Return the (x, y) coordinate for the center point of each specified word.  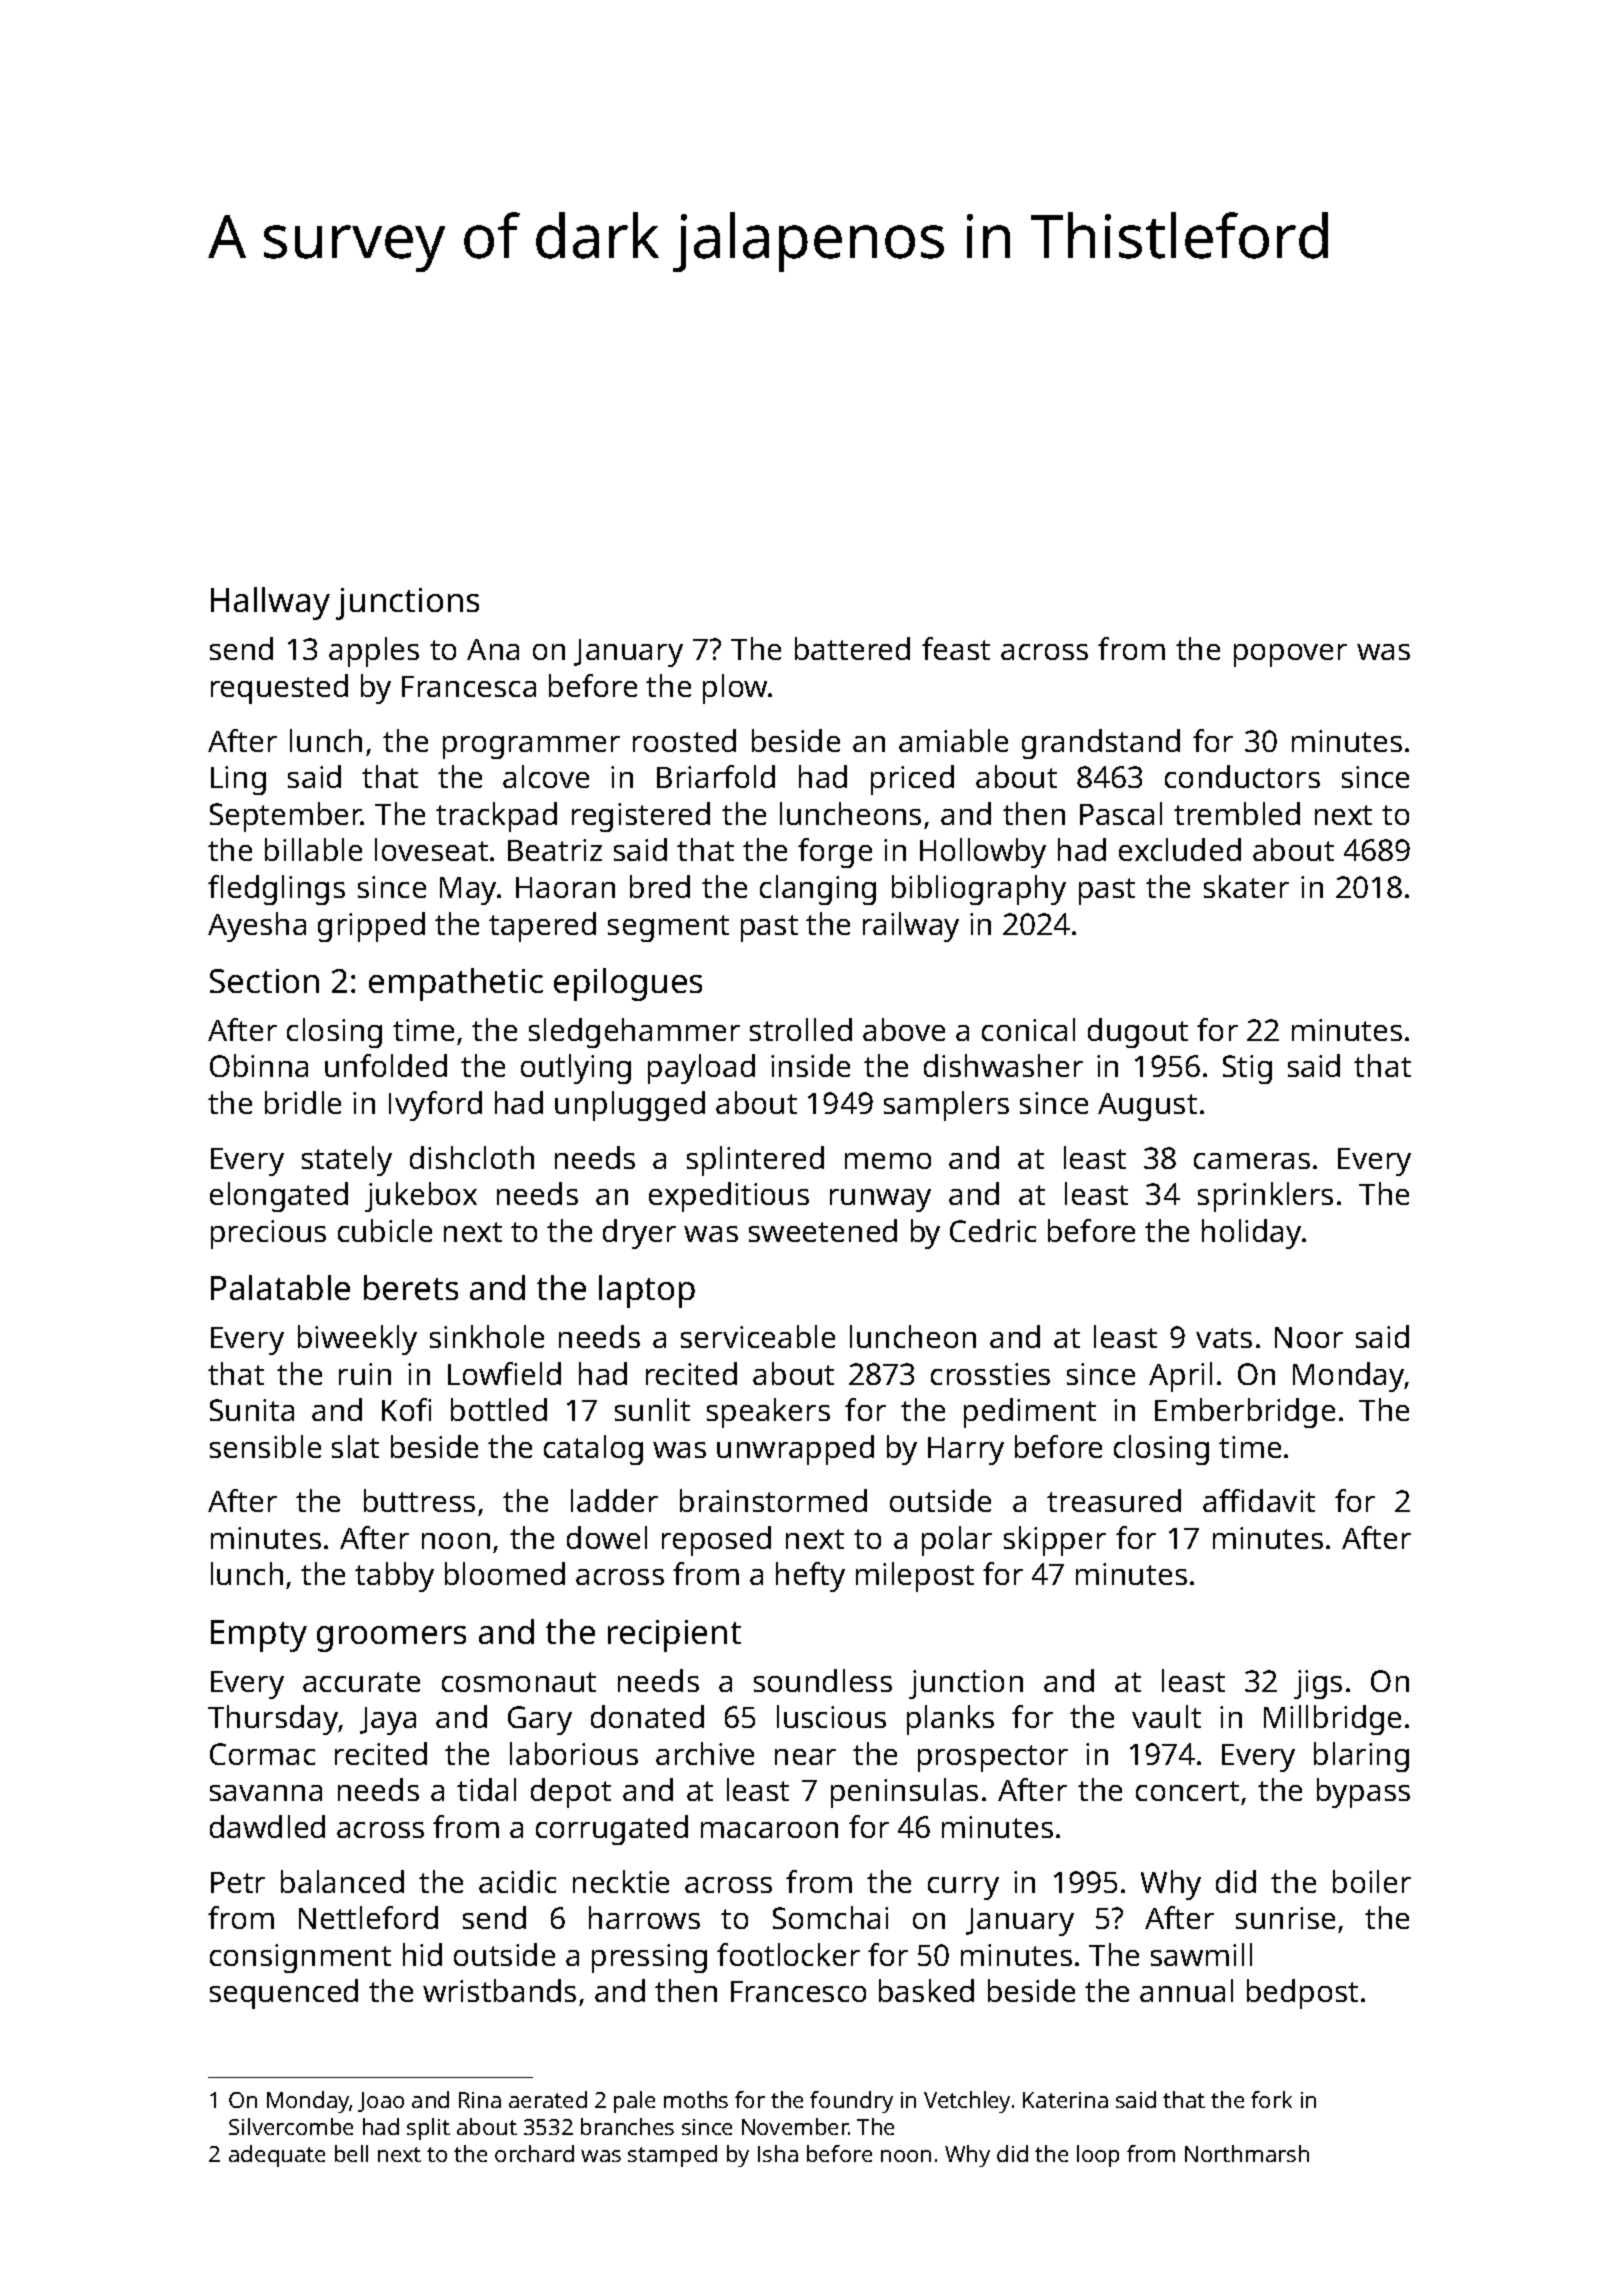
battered (852, 648)
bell (351, 2153)
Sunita (252, 1410)
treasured (1114, 1500)
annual (1186, 1990)
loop (1098, 2156)
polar (957, 1541)
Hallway (270, 603)
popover (1290, 655)
